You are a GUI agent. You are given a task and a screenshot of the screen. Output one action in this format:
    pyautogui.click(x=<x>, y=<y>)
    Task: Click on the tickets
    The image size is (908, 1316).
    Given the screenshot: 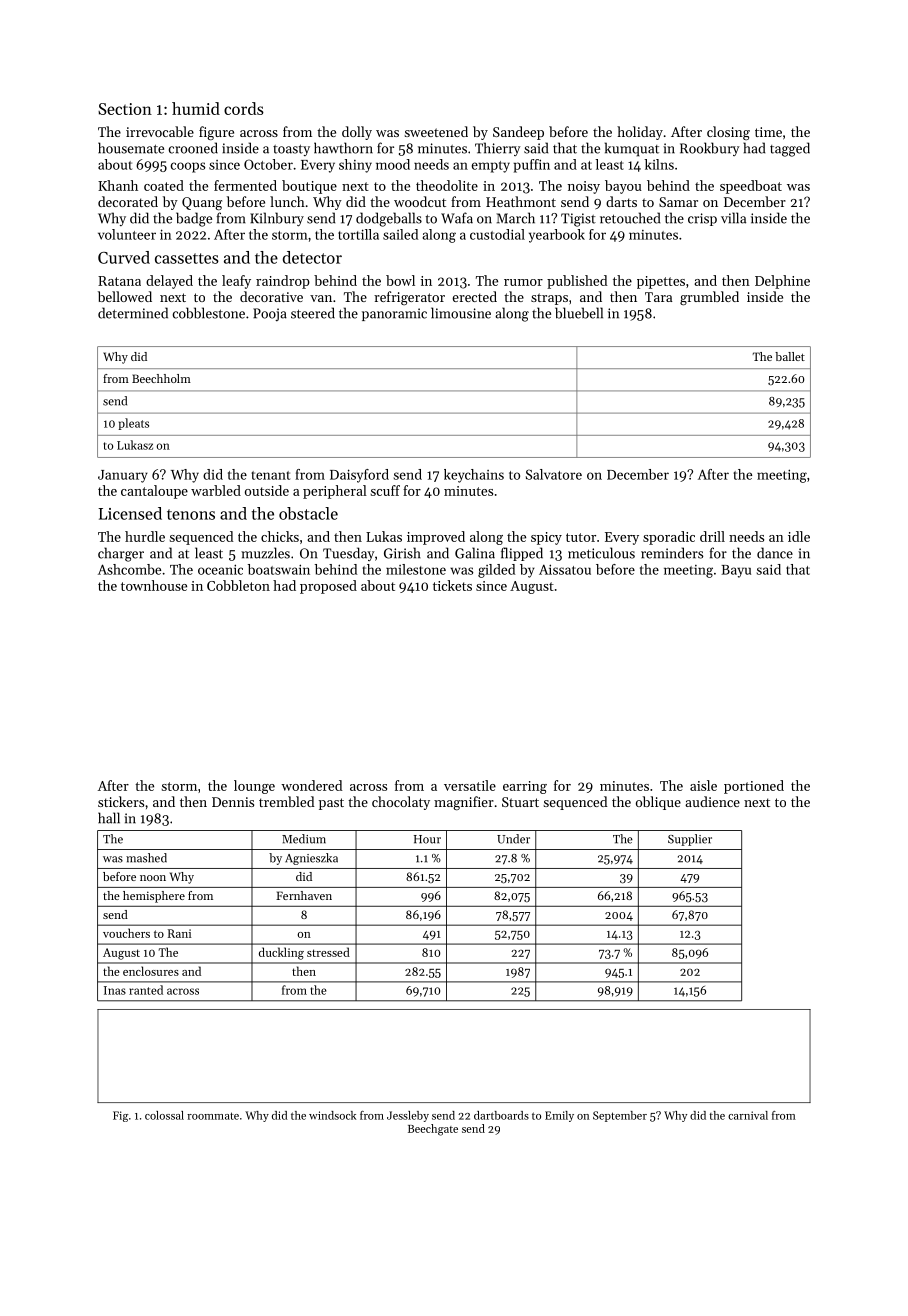 What is the action you would take?
    pyautogui.click(x=452, y=585)
